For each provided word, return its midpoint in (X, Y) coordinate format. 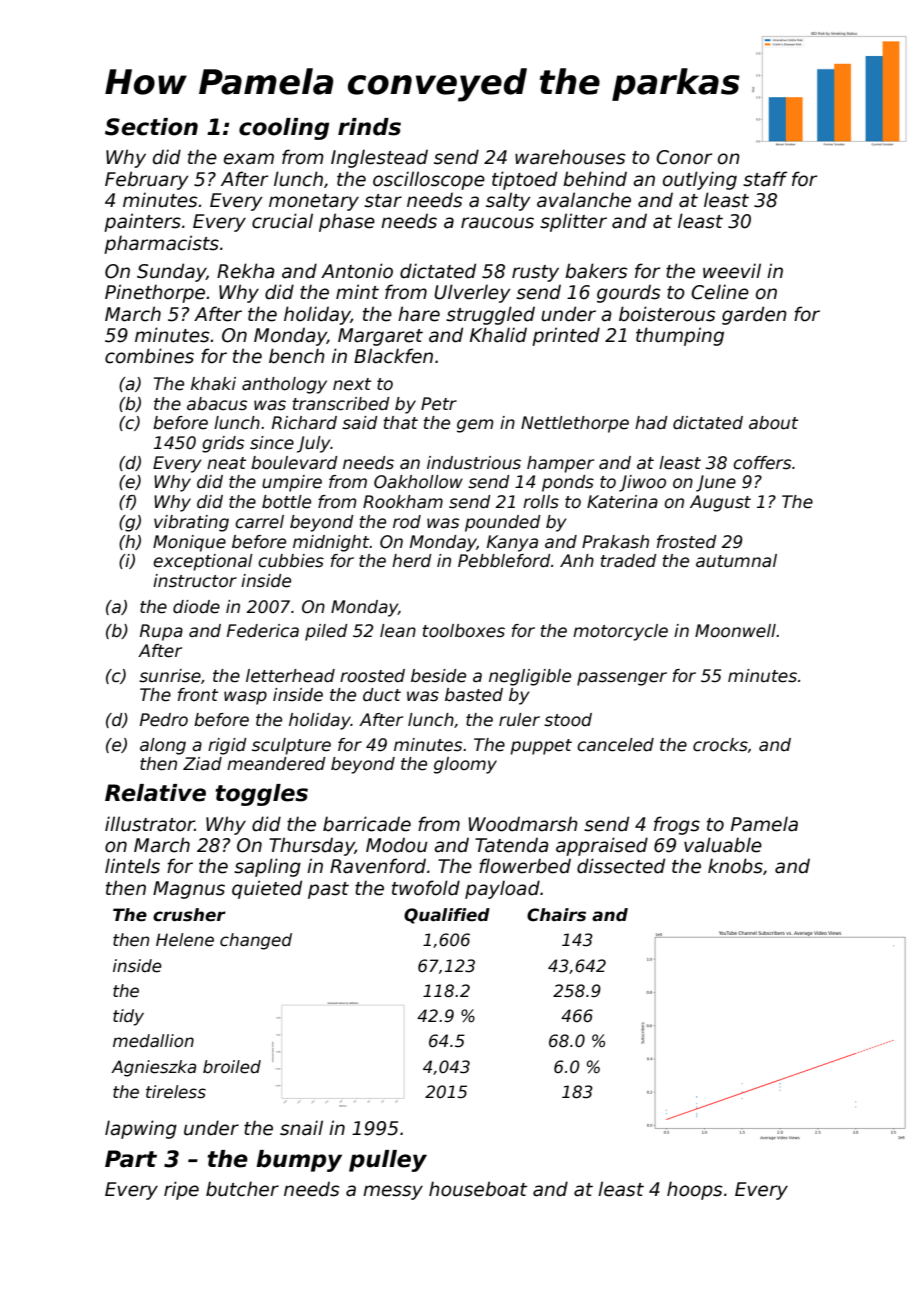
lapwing (141, 1129)
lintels (132, 866)
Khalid (498, 335)
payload (502, 889)
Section (151, 127)
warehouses (570, 157)
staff (765, 179)
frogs (677, 825)
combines (149, 356)
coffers (762, 463)
